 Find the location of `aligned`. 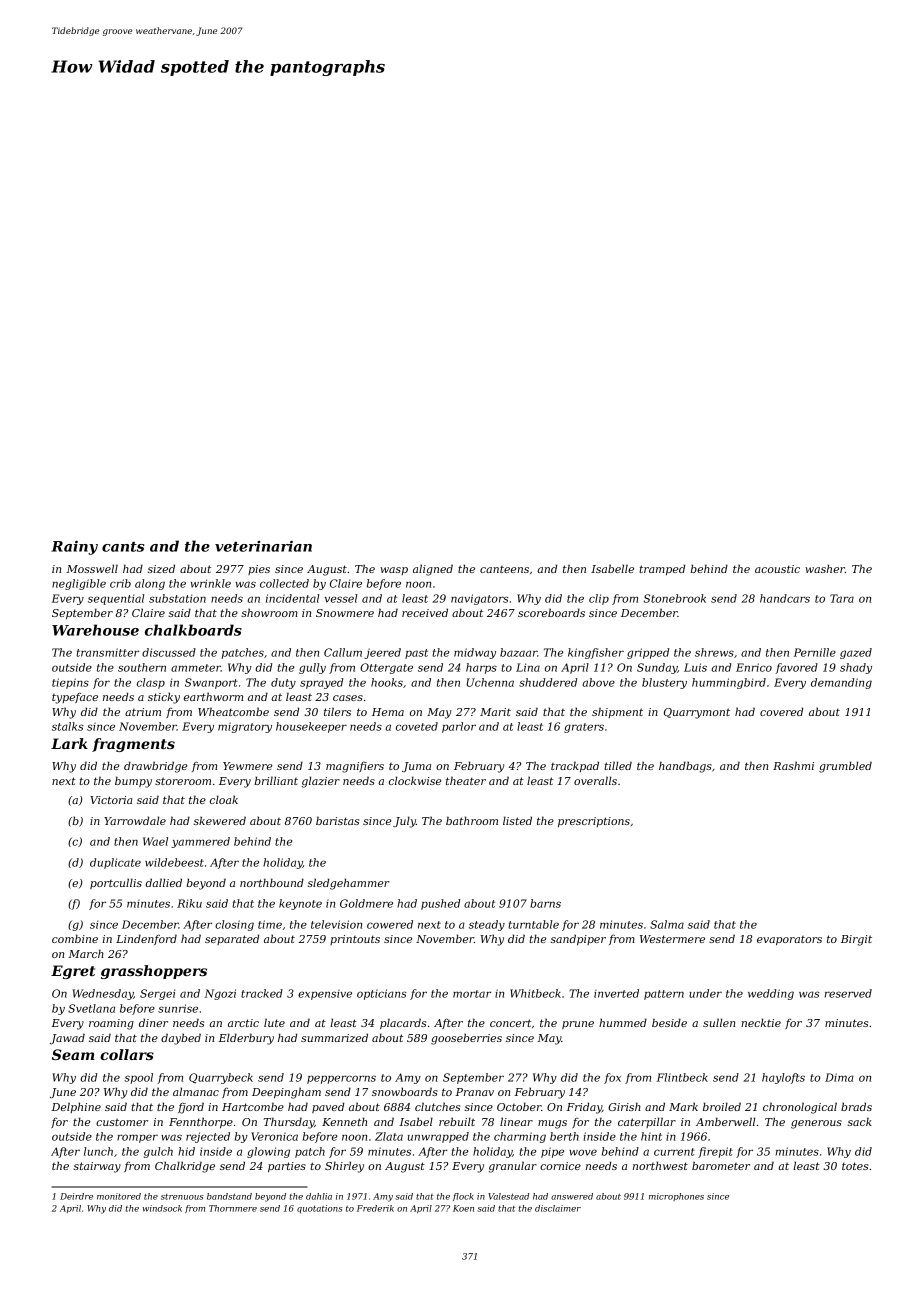

aligned is located at coordinates (433, 570).
